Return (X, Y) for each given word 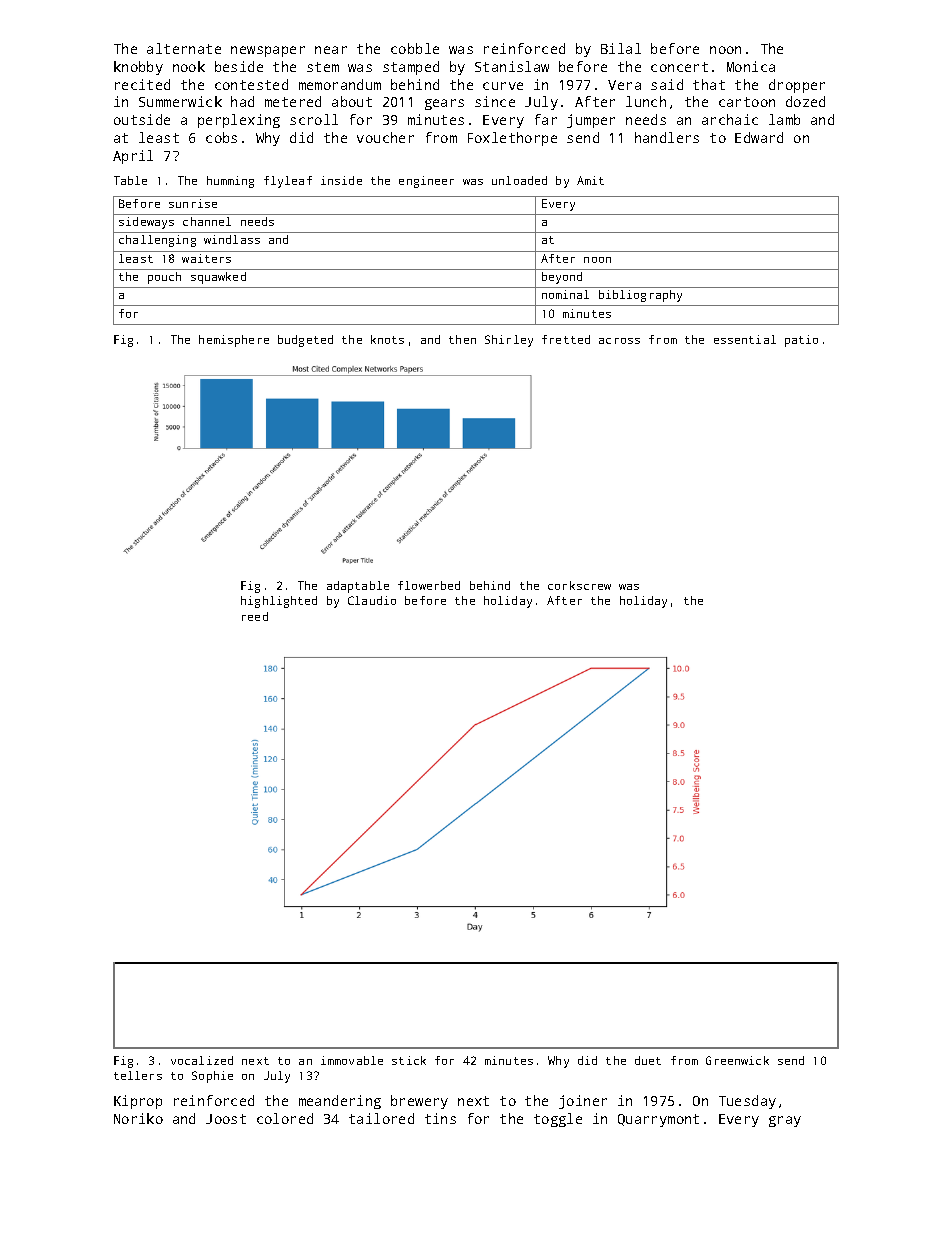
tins (440, 1118)
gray (785, 1121)
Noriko (138, 1118)
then (462, 339)
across (619, 341)
